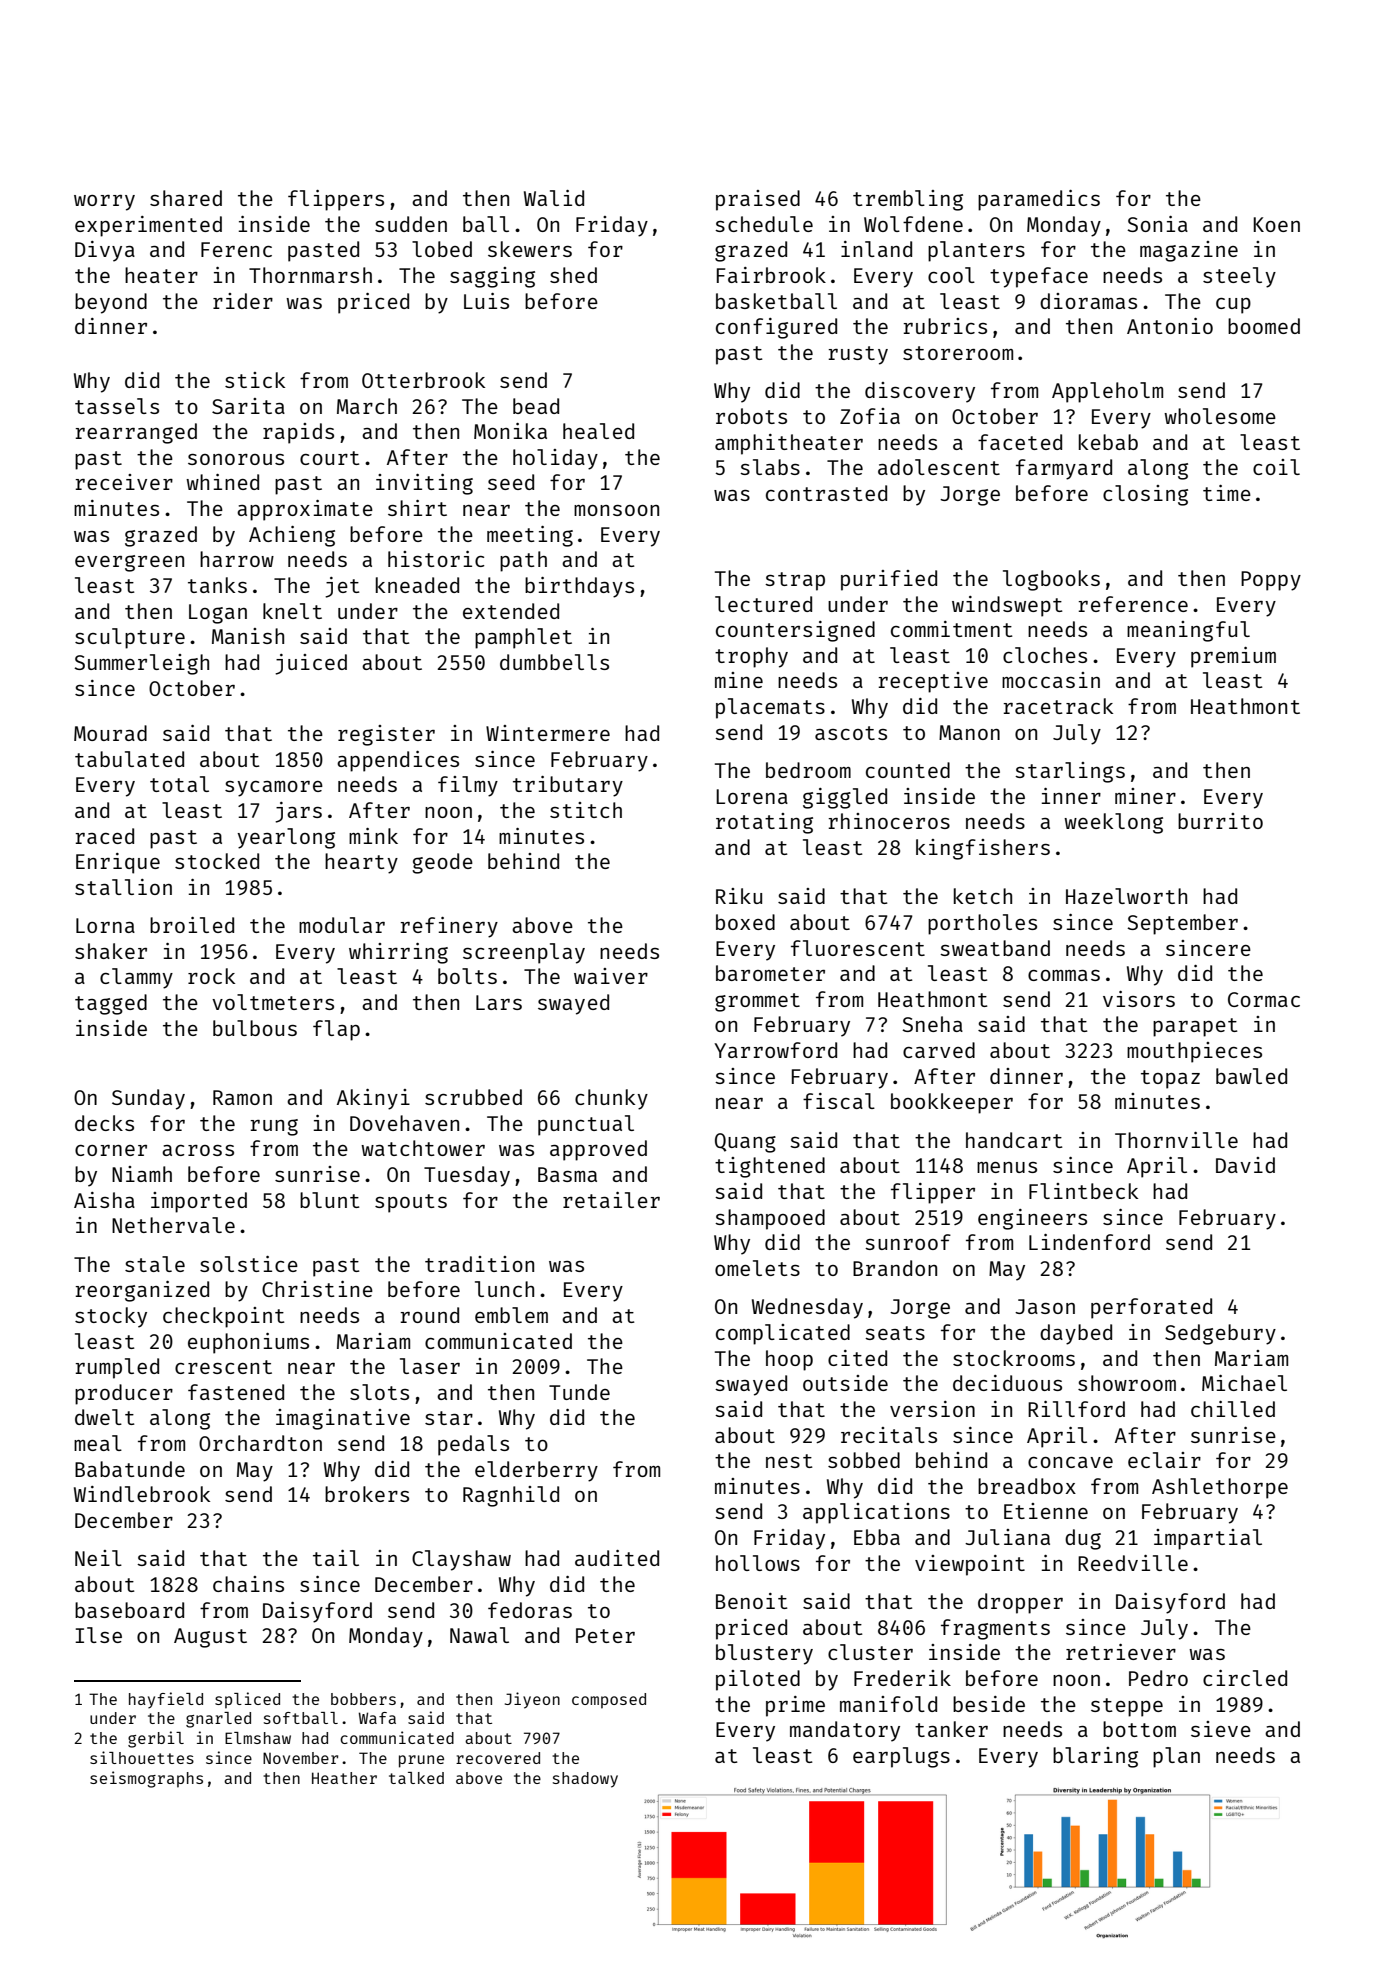 This document has height=1969, width=1386. What do you see at coordinates (757, 1268) in the document?
I see `omelets` at bounding box center [757, 1268].
